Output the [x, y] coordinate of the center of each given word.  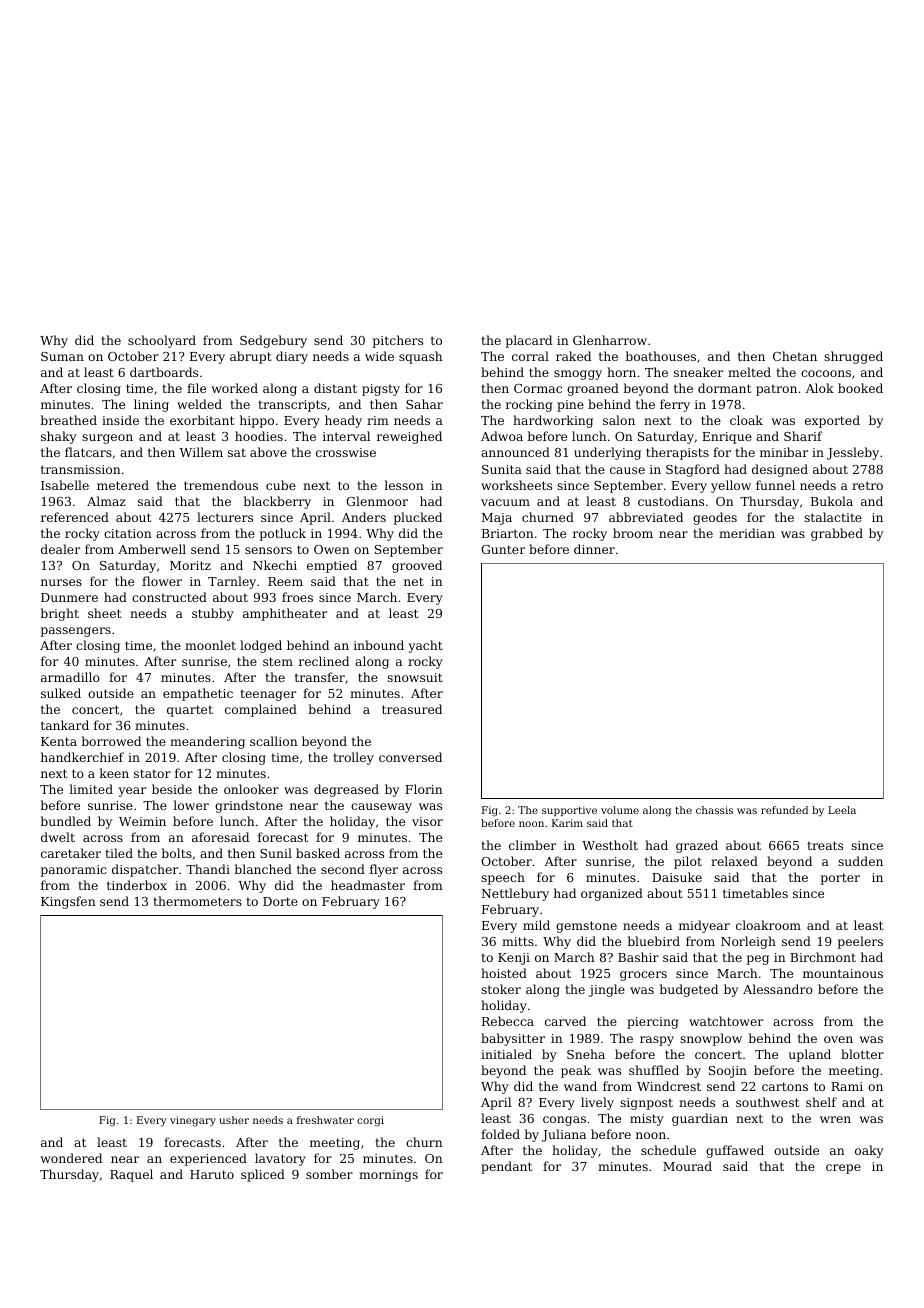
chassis [714, 810]
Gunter [503, 549]
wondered [71, 1158]
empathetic [198, 694]
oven [838, 1039]
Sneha [586, 1054]
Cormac [538, 388]
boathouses [660, 356]
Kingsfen [68, 902]
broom [633, 533]
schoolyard [162, 341]
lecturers [225, 517]
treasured [412, 709]
